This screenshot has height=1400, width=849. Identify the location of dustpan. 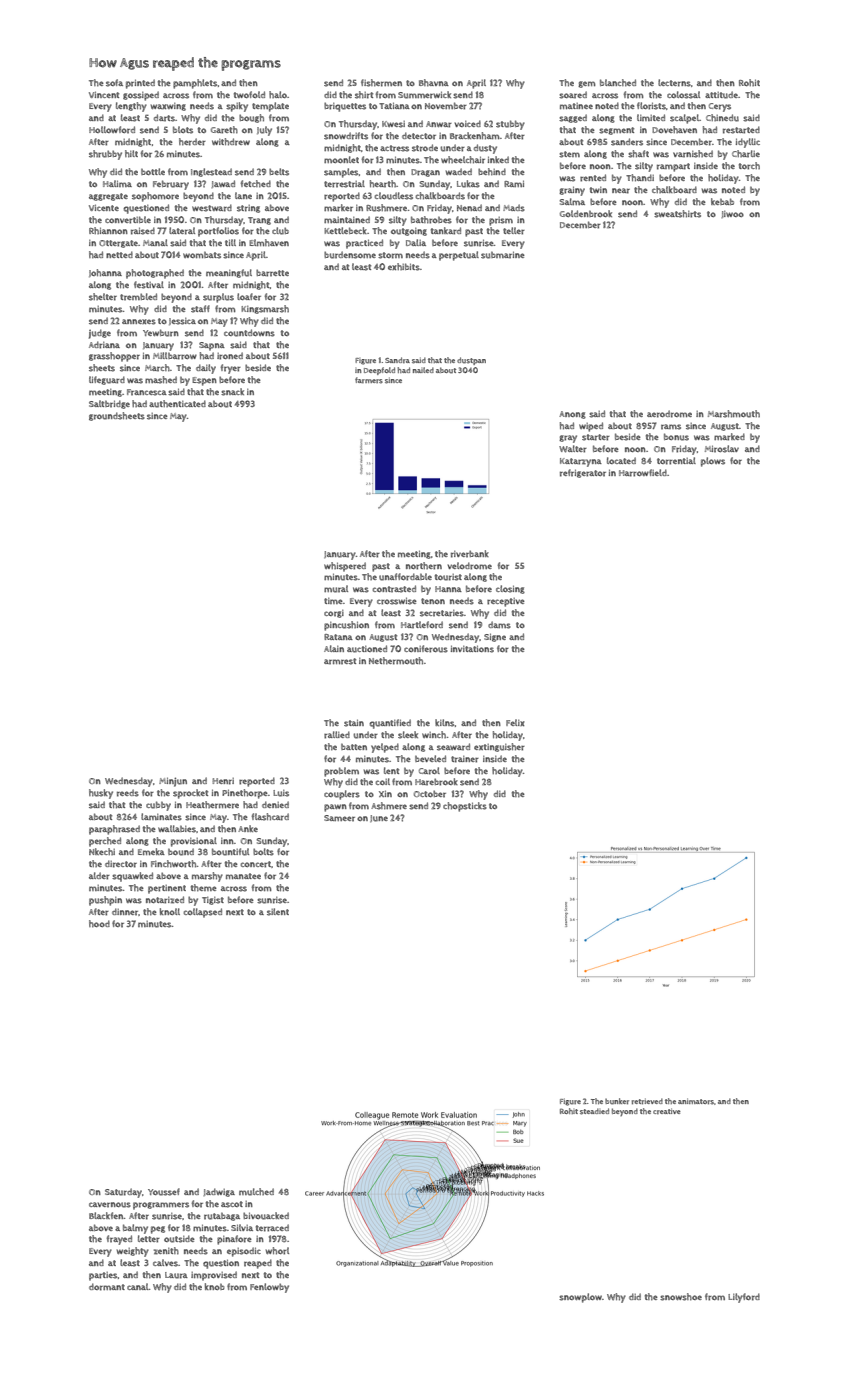
(471, 361).
